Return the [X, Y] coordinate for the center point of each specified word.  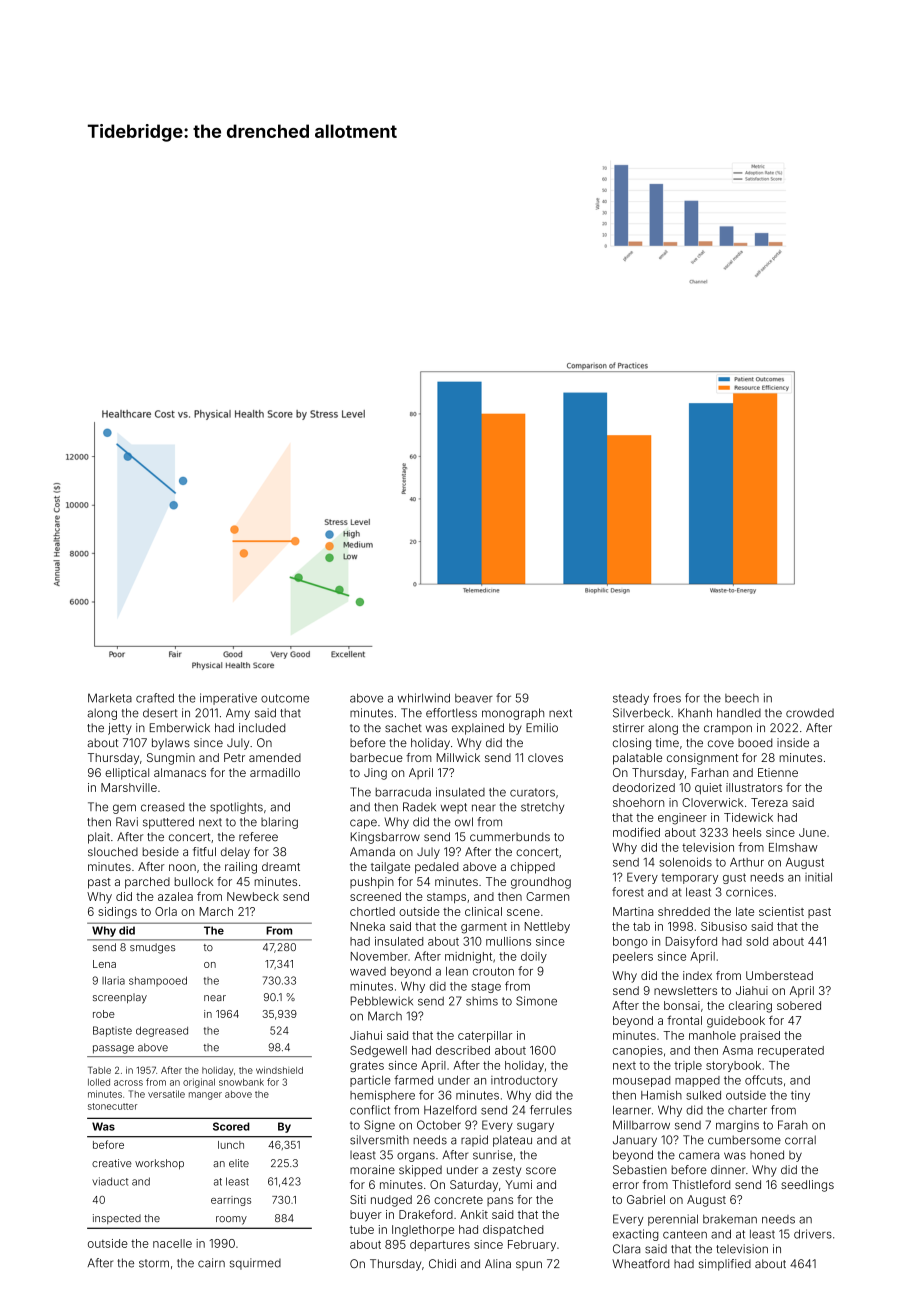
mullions [508, 941]
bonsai [682, 1005]
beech [742, 698]
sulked [703, 1095]
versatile [166, 1094]
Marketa [110, 698]
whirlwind [424, 698]
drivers [813, 1234]
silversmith [379, 1140]
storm [154, 1263]
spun [529, 1266]
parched [147, 883]
